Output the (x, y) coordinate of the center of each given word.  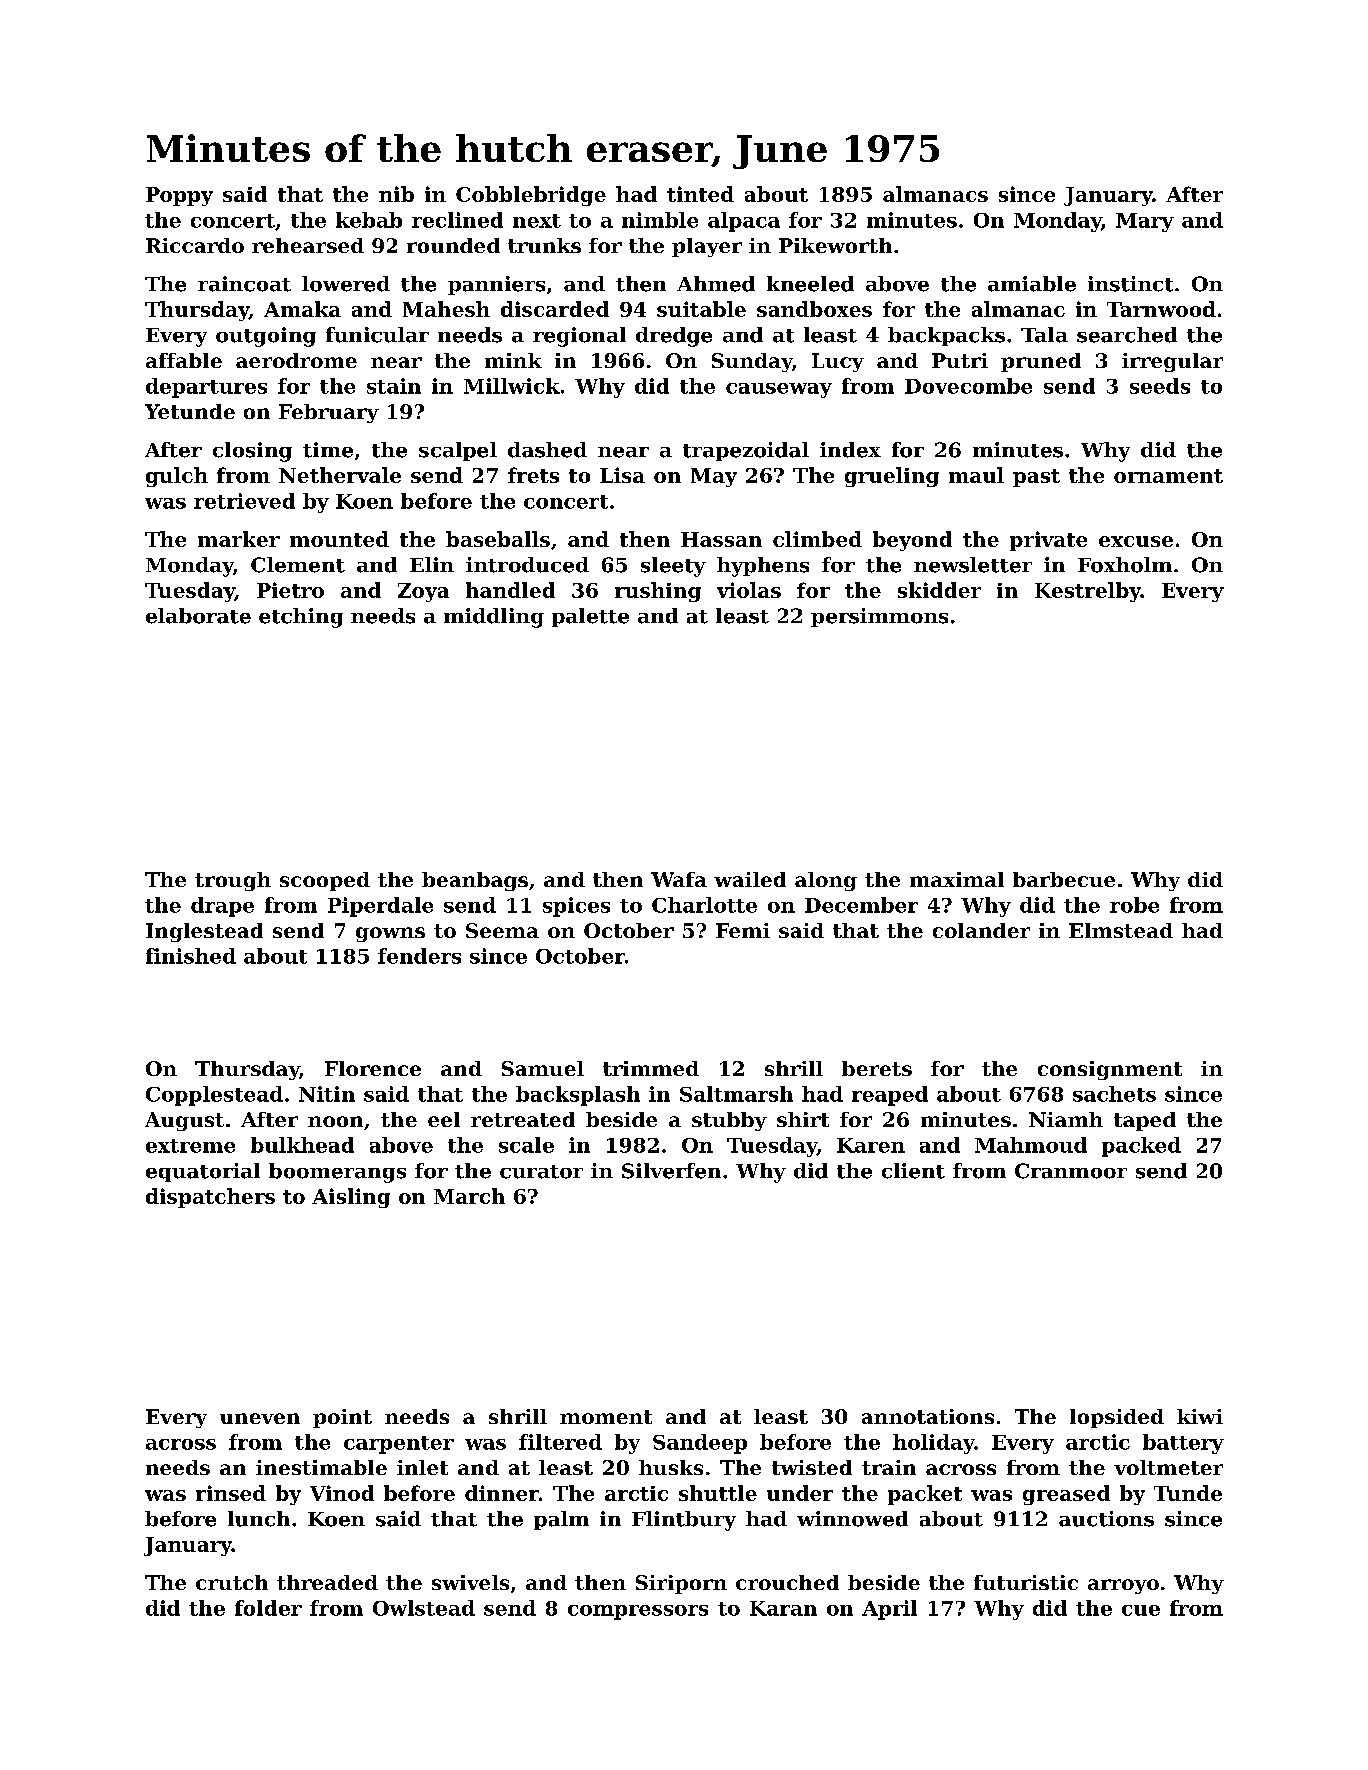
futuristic (1026, 1582)
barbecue (1064, 879)
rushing (658, 592)
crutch (232, 1582)
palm (561, 1520)
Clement (298, 565)
